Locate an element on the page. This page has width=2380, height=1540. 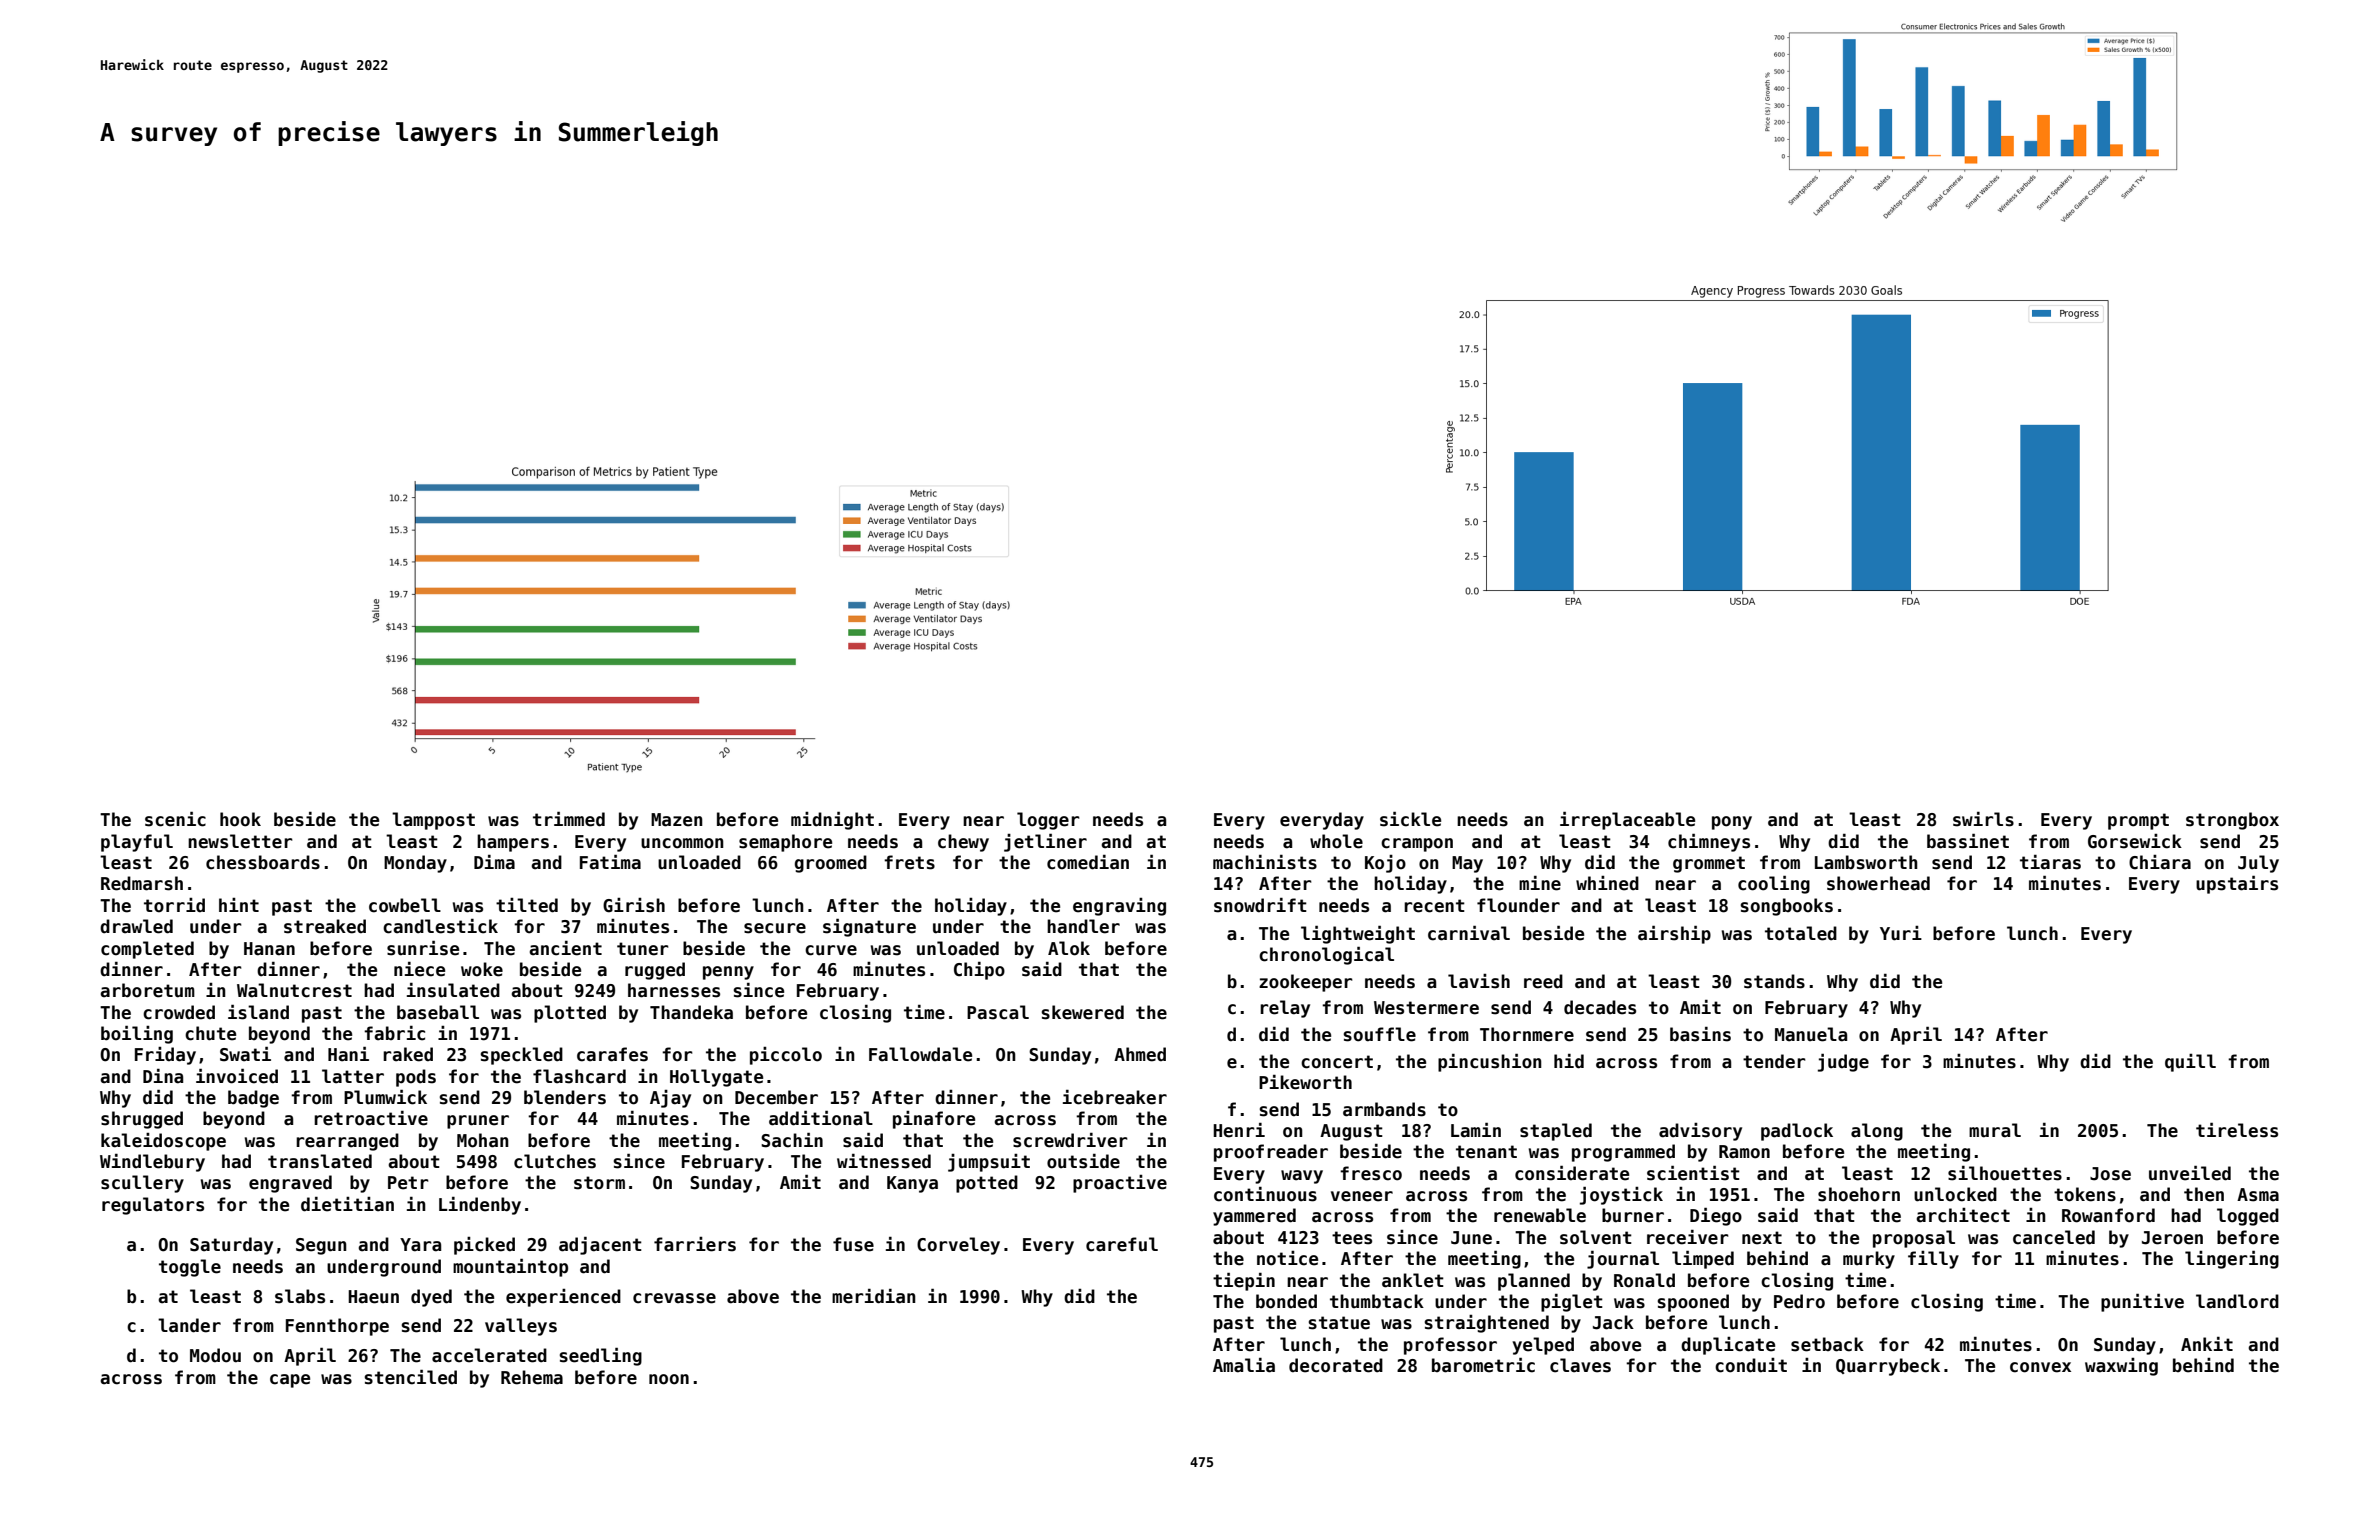
jetliner is located at coordinates (1045, 843).
